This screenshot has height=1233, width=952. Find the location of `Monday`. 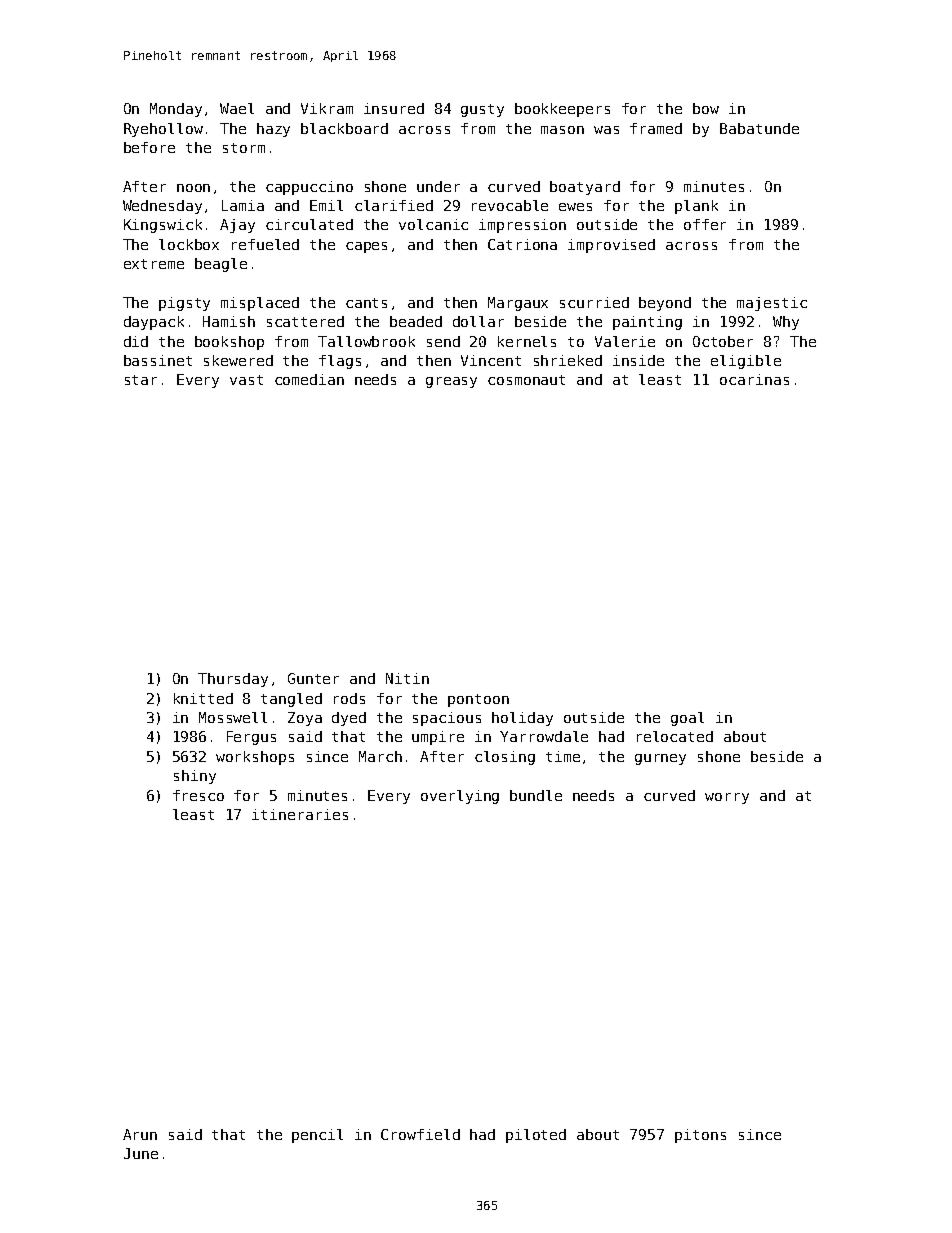

Monday is located at coordinates (176, 110).
